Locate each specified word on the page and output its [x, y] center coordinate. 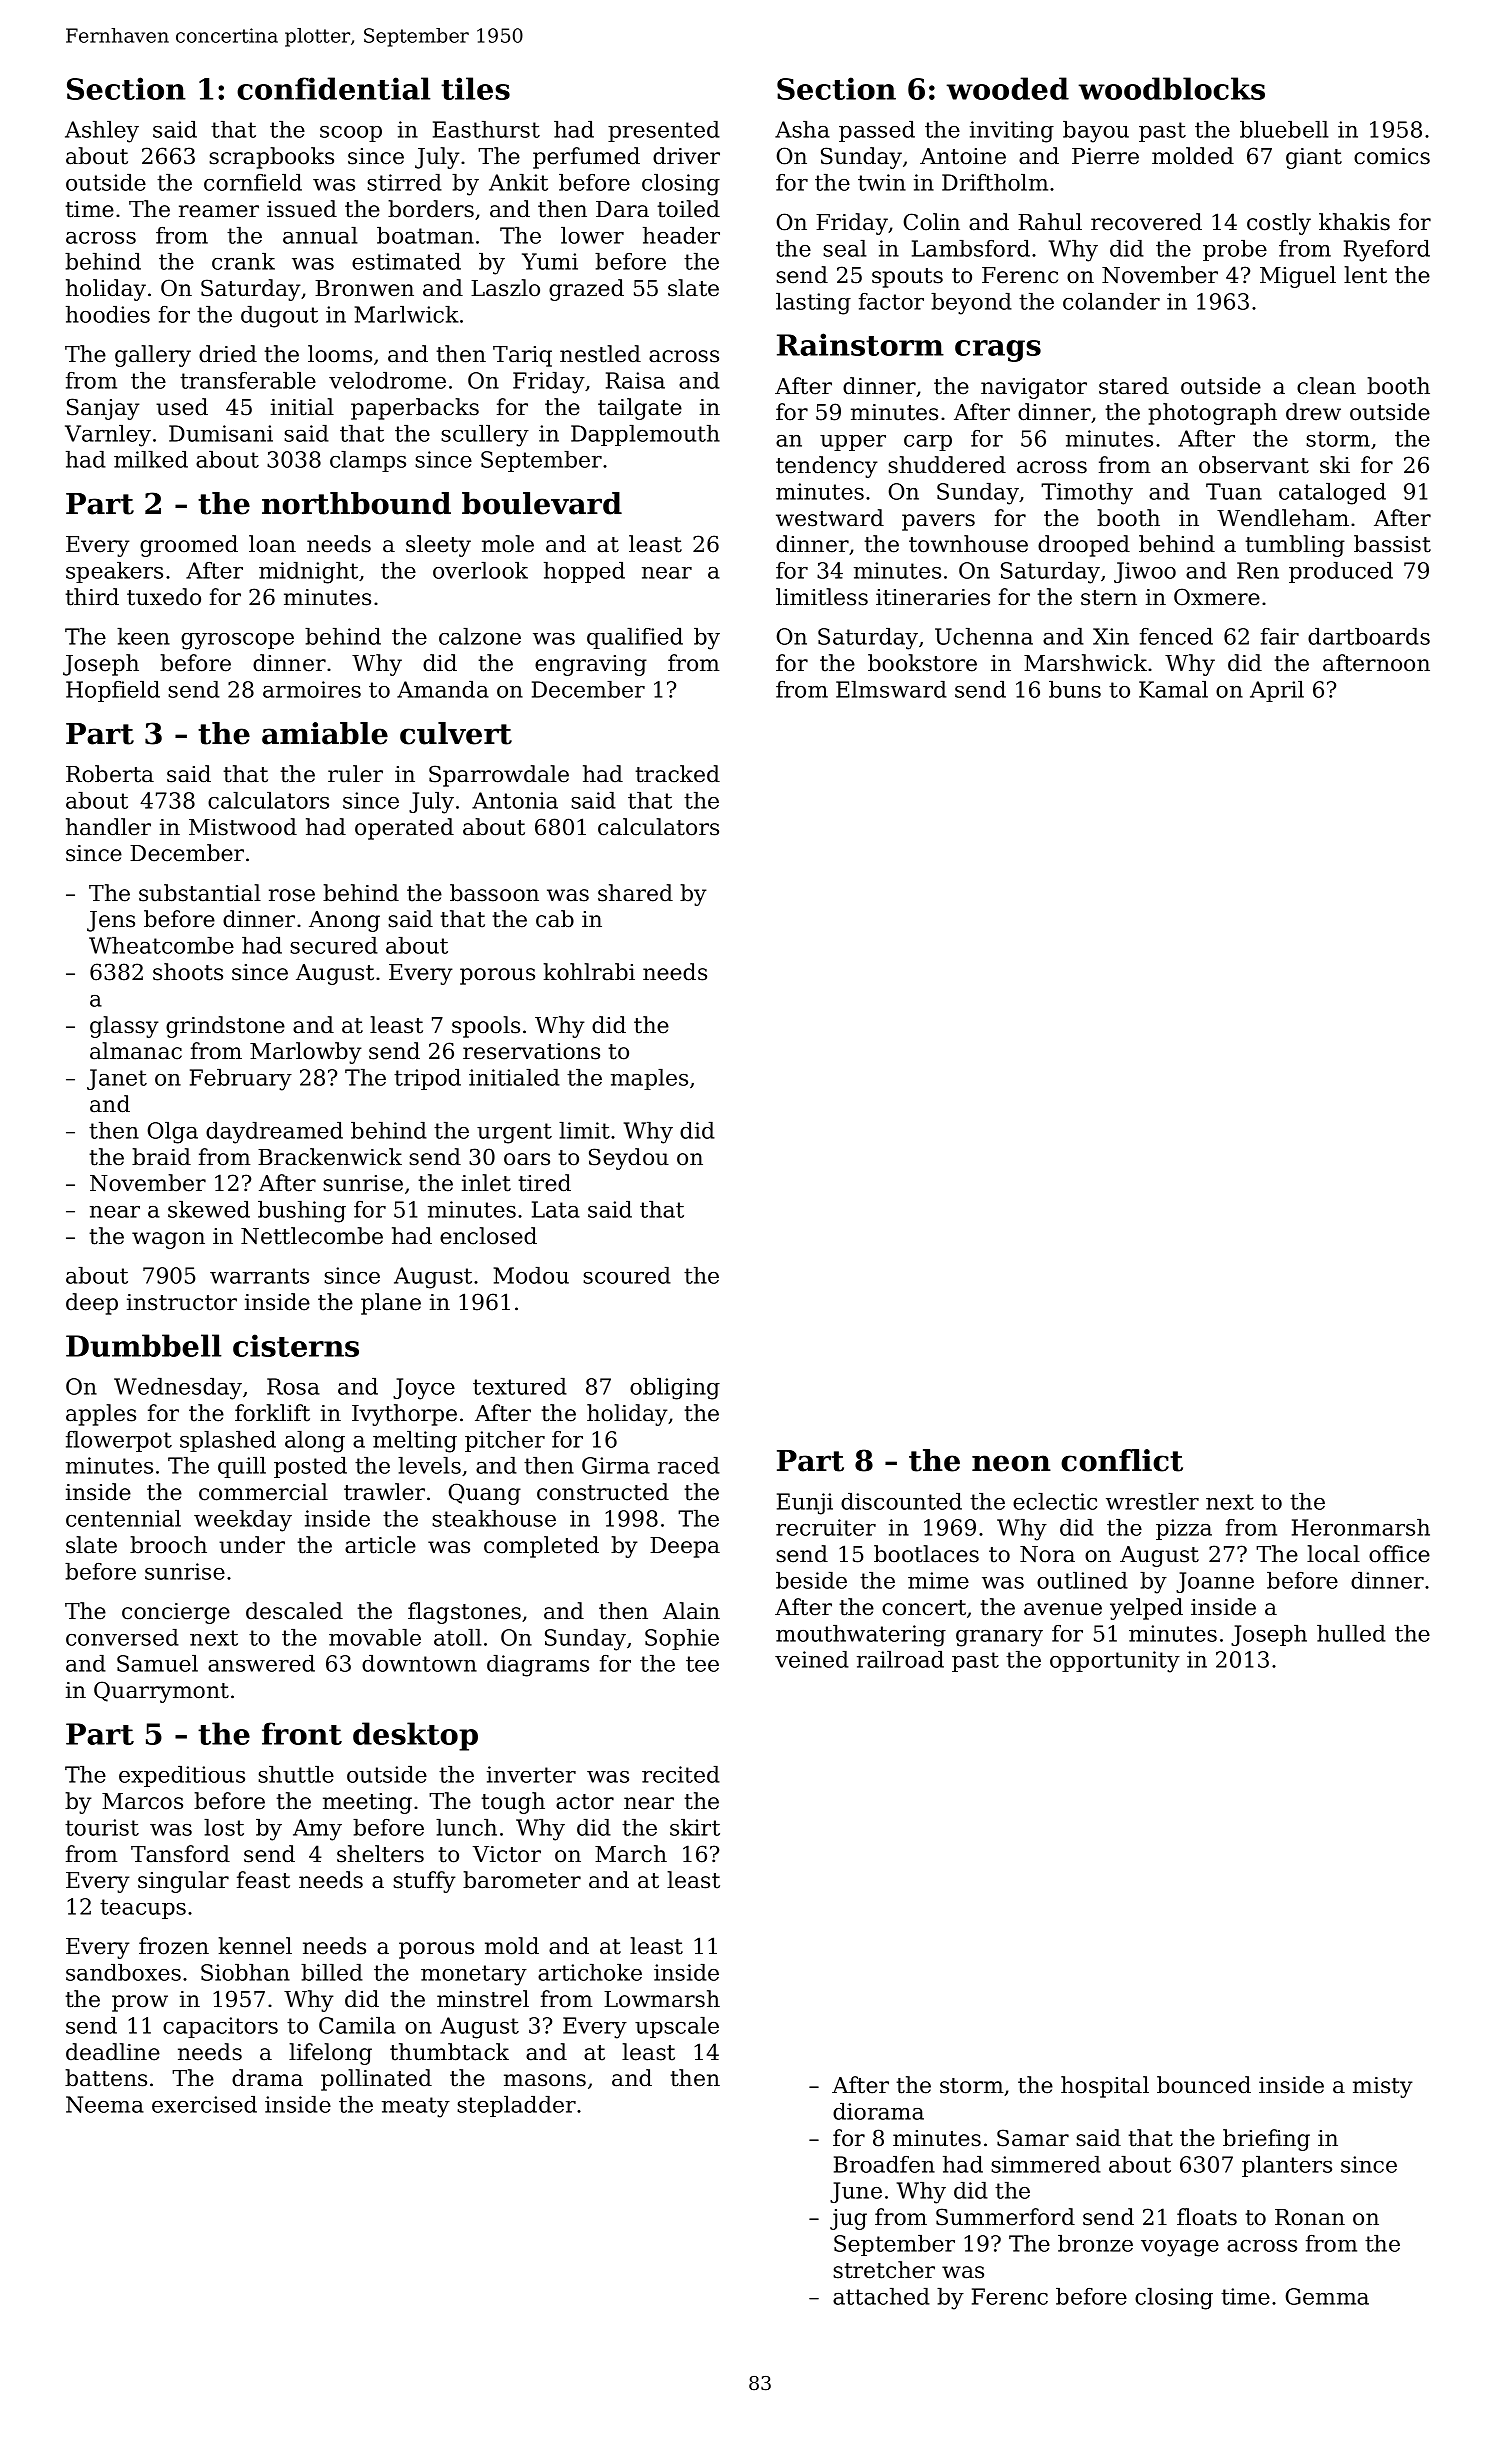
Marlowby [306, 1053]
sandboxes [123, 1972]
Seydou [629, 1159]
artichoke [590, 1972]
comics [1392, 156]
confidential [333, 88]
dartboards [1369, 636]
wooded [1007, 88]
